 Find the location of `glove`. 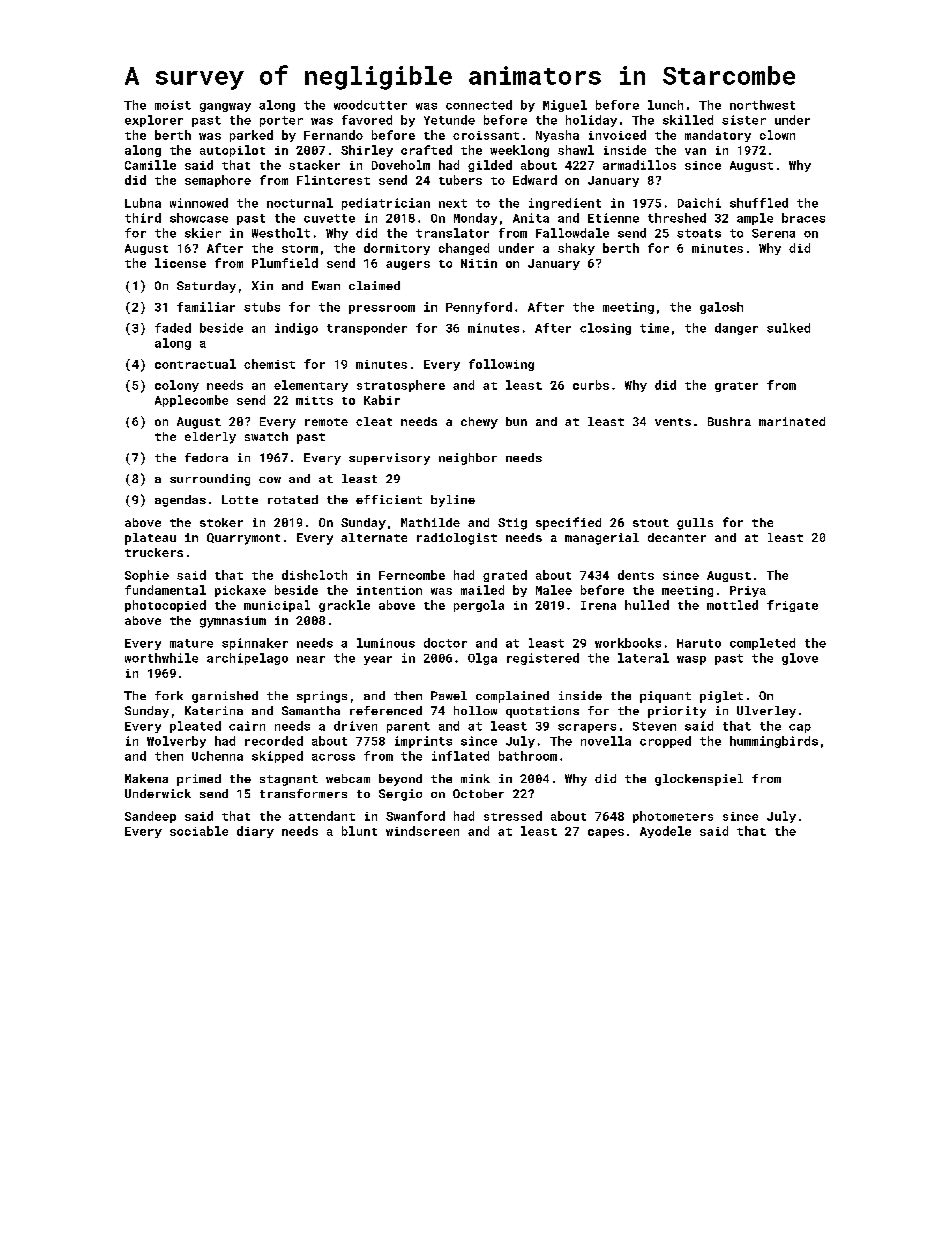

glove is located at coordinates (800, 659).
